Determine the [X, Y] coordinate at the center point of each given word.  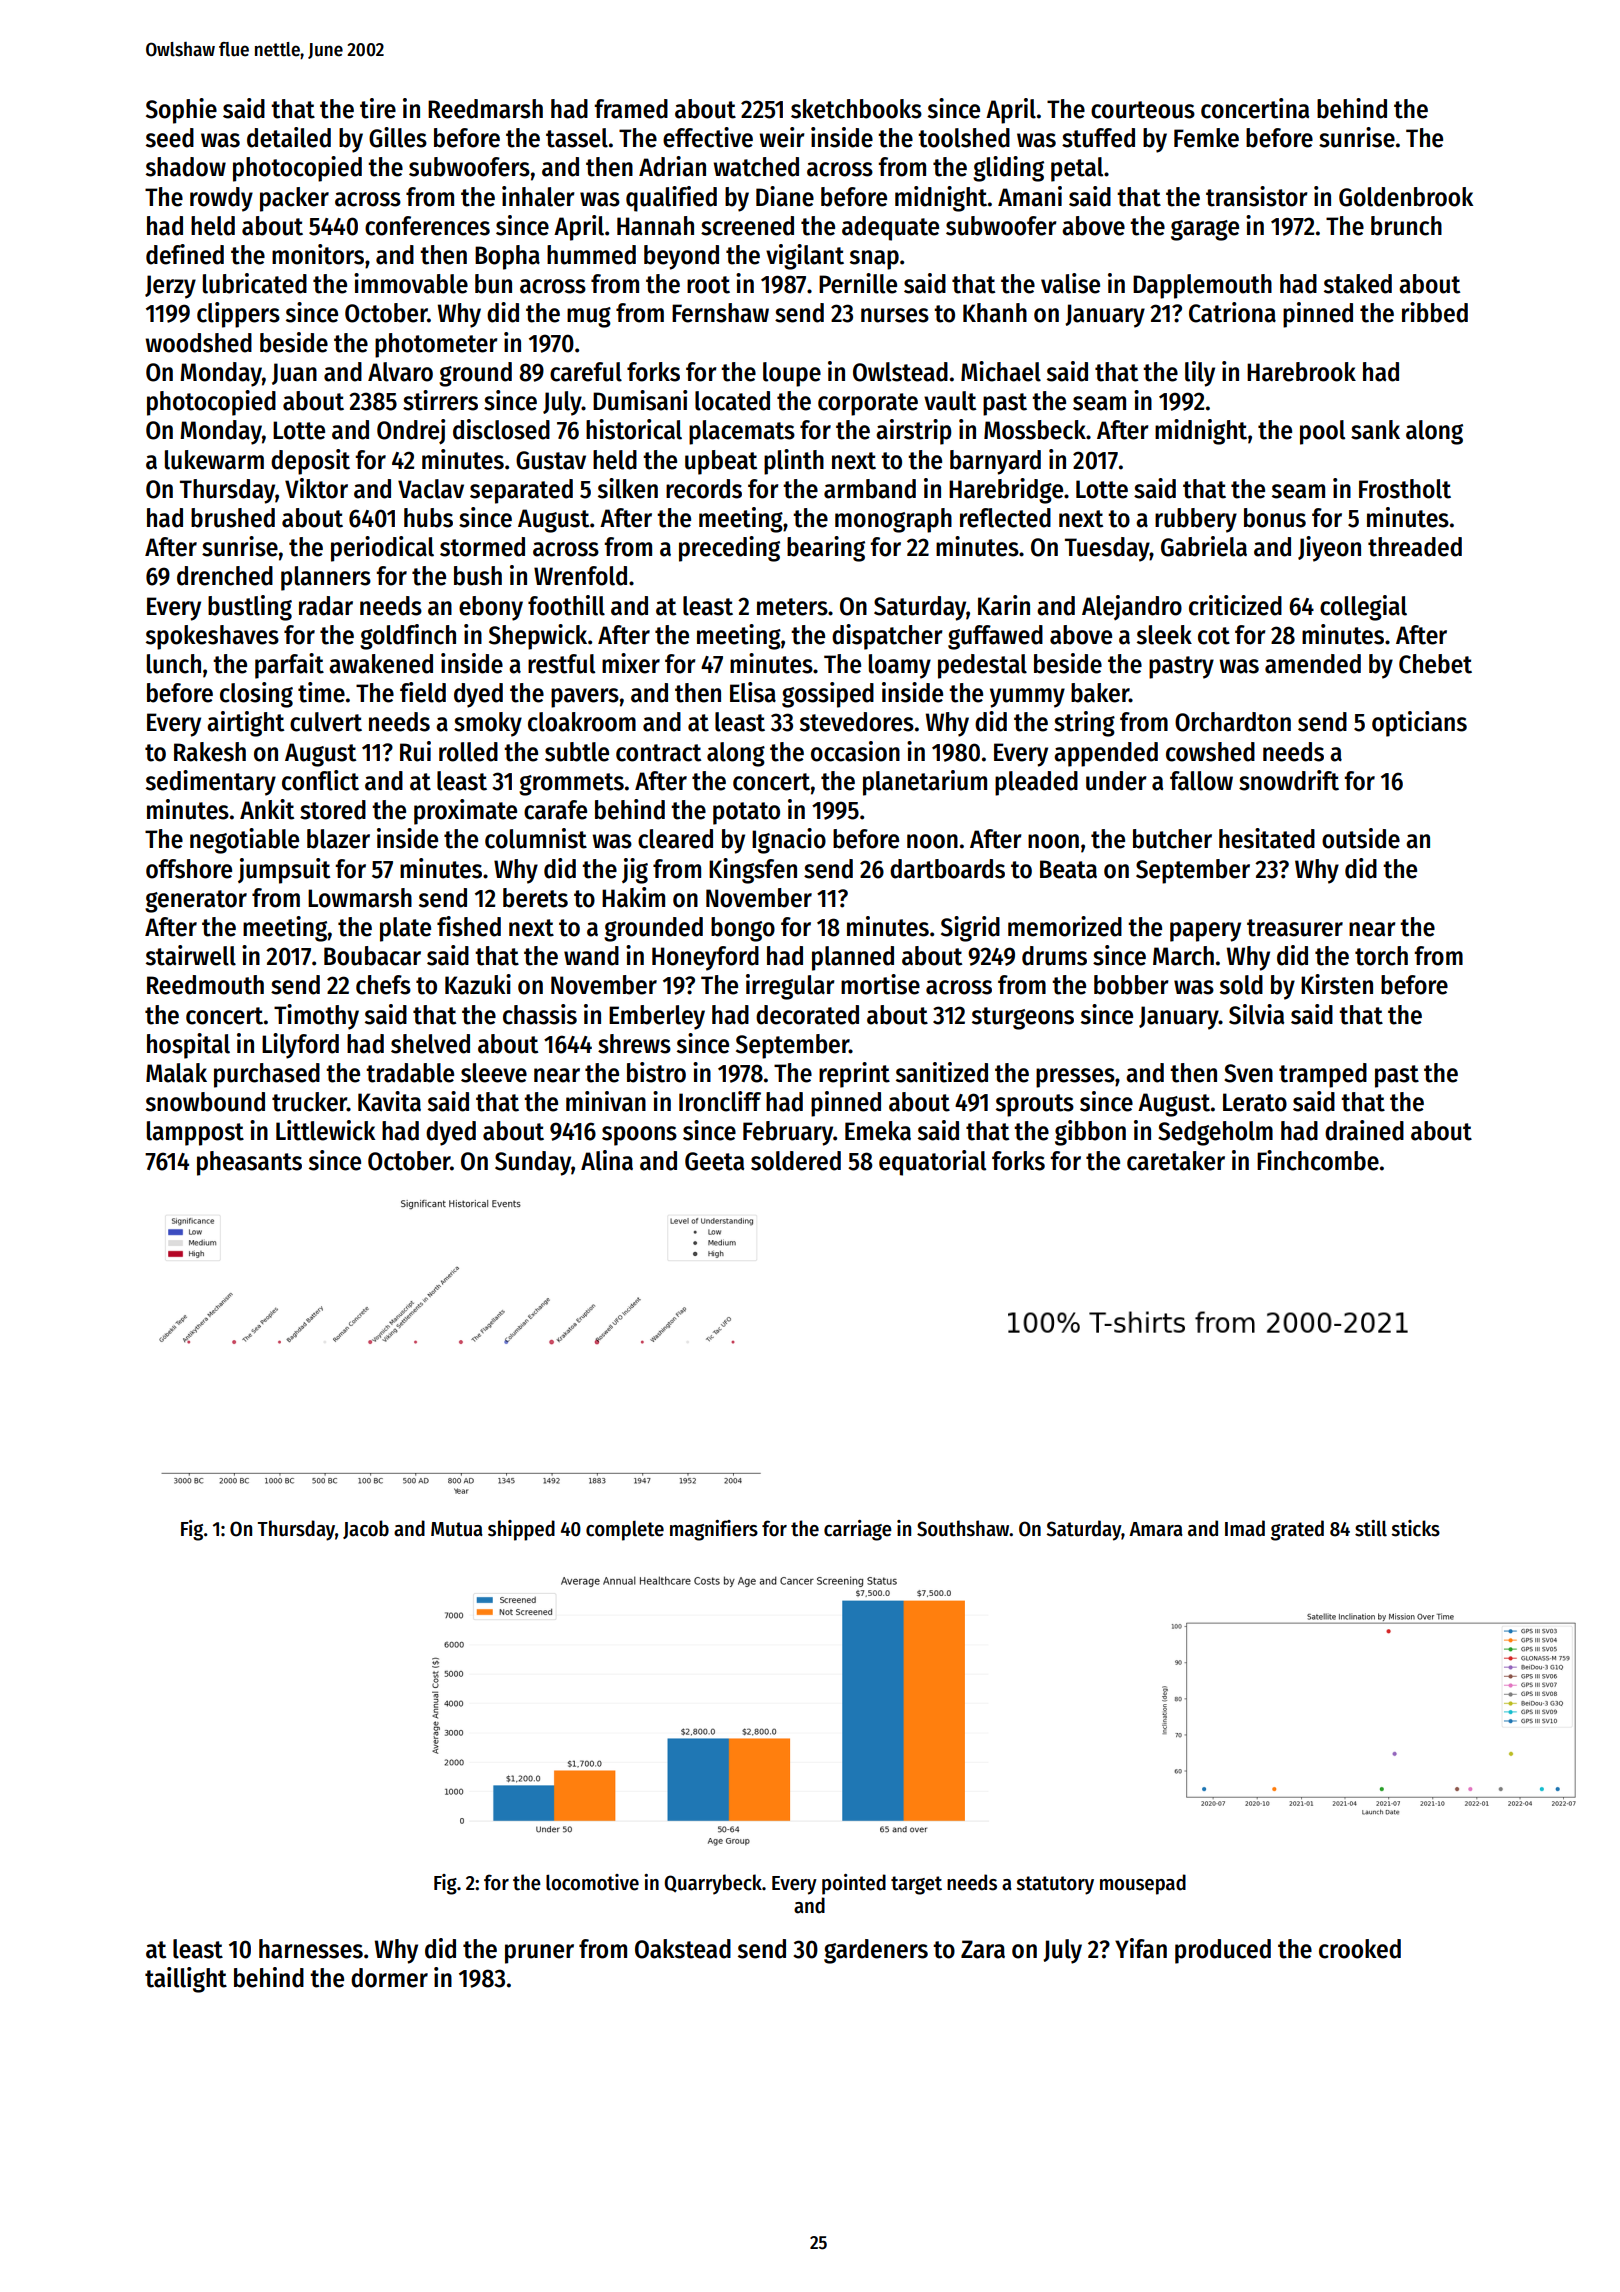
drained [1364, 1130]
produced [1223, 1951]
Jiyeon [1329, 549]
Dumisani [640, 400]
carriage [858, 1530]
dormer [389, 1978]
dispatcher [887, 637]
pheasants [249, 1163]
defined [185, 254]
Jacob [366, 1529]
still [1371, 1528]
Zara [983, 1949]
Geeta [715, 1161]
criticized [1235, 605]
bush [478, 576]
